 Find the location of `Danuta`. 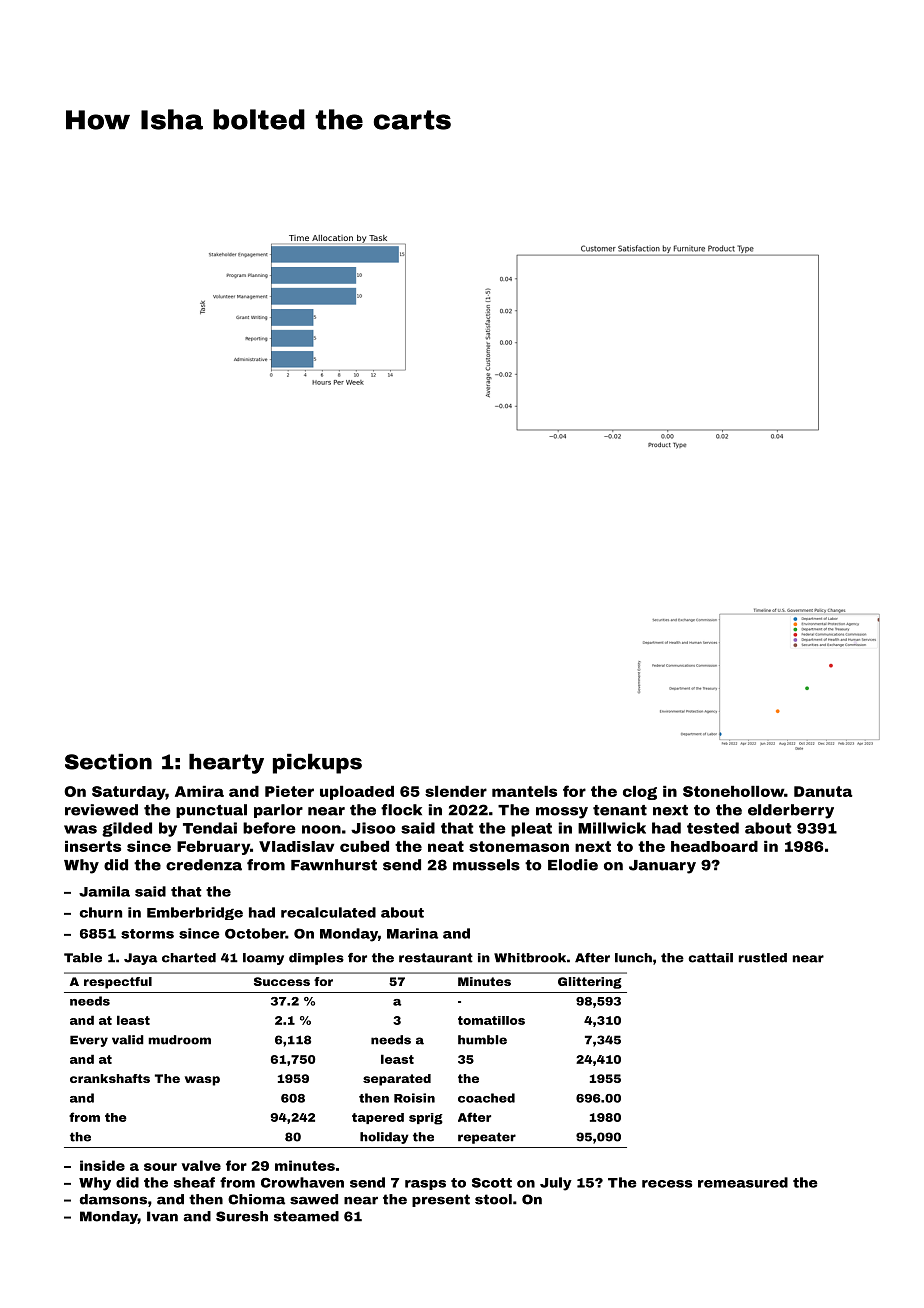

Danuta is located at coordinates (823, 791).
